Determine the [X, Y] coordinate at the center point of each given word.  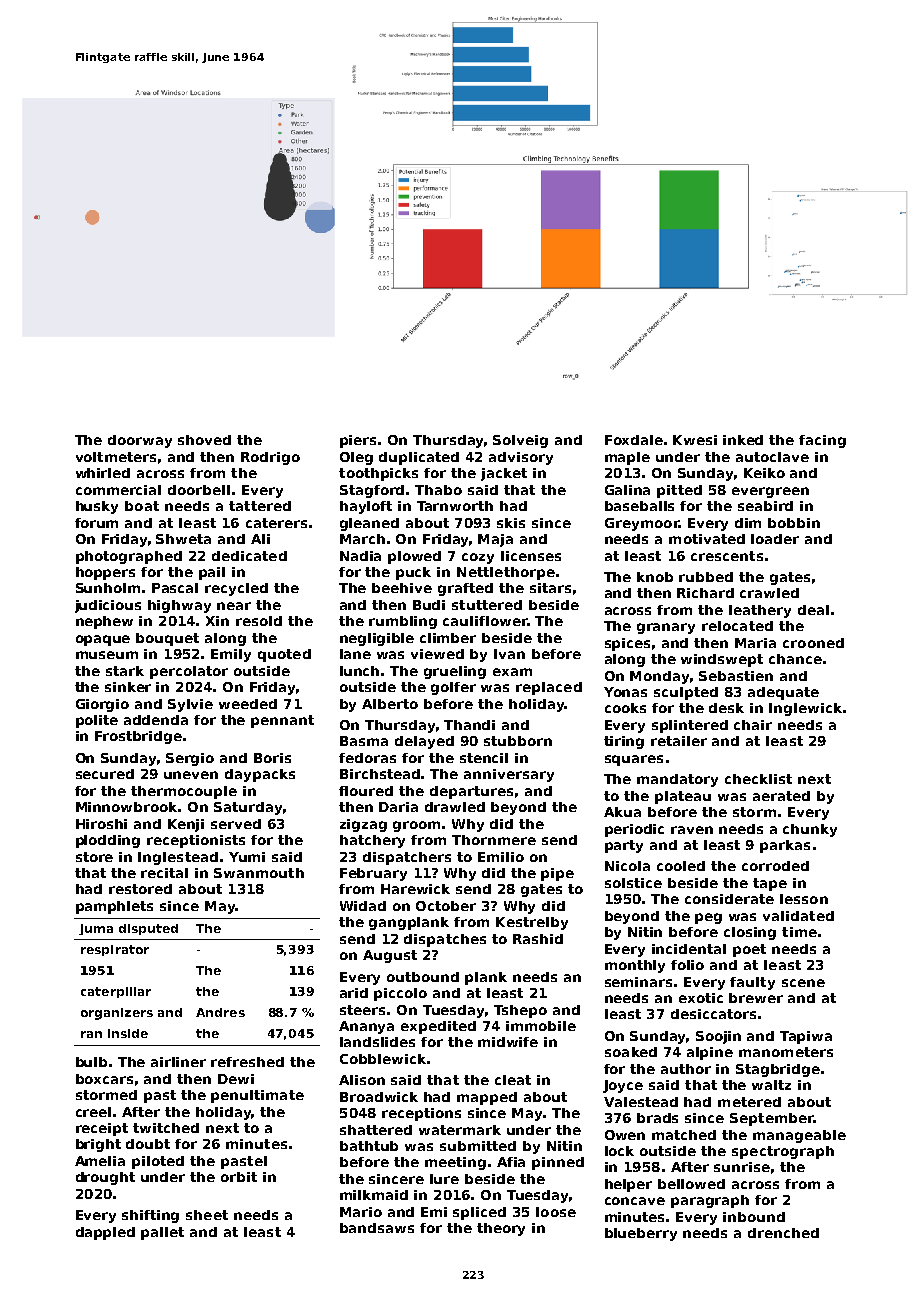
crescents [727, 556]
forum [96, 523]
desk [726, 708]
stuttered [487, 605]
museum [107, 655]
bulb [91, 1062]
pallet [162, 1233]
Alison [362, 1080]
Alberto [390, 704]
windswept [722, 660]
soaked [631, 1052]
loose [556, 1212]
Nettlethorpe [506, 573]
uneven [191, 775]
